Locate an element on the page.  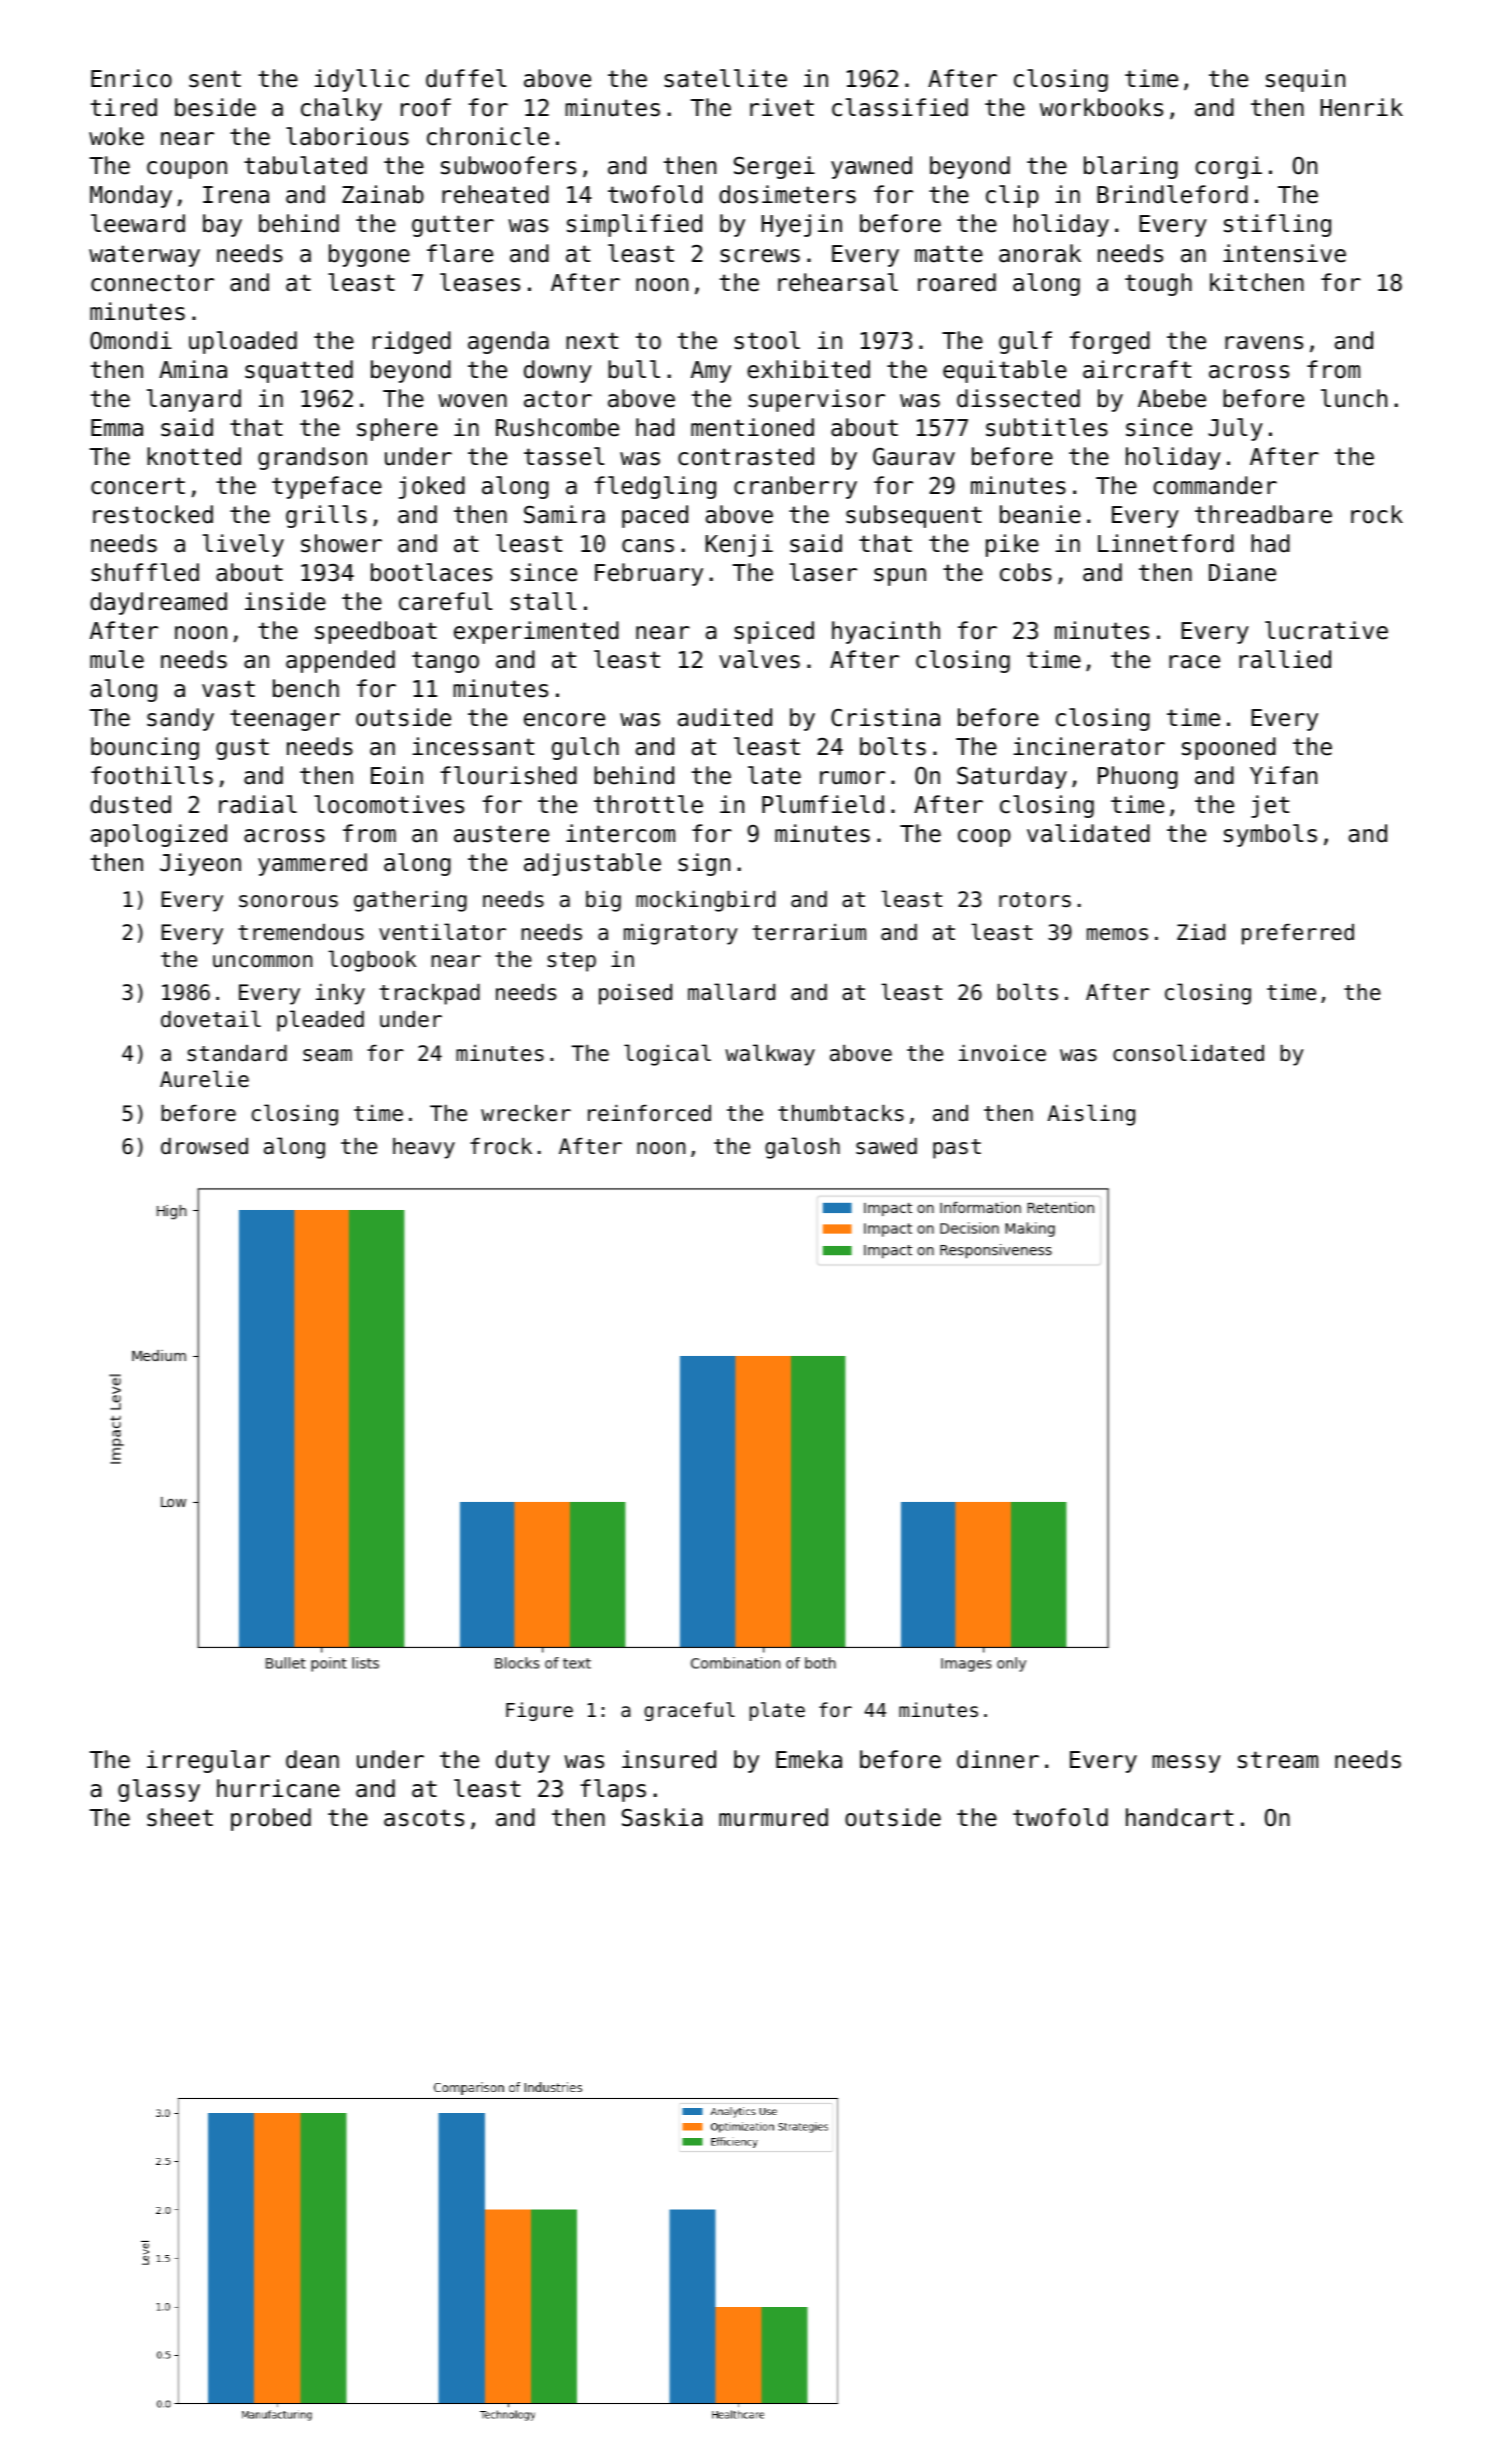
stool is located at coordinates (767, 340).
